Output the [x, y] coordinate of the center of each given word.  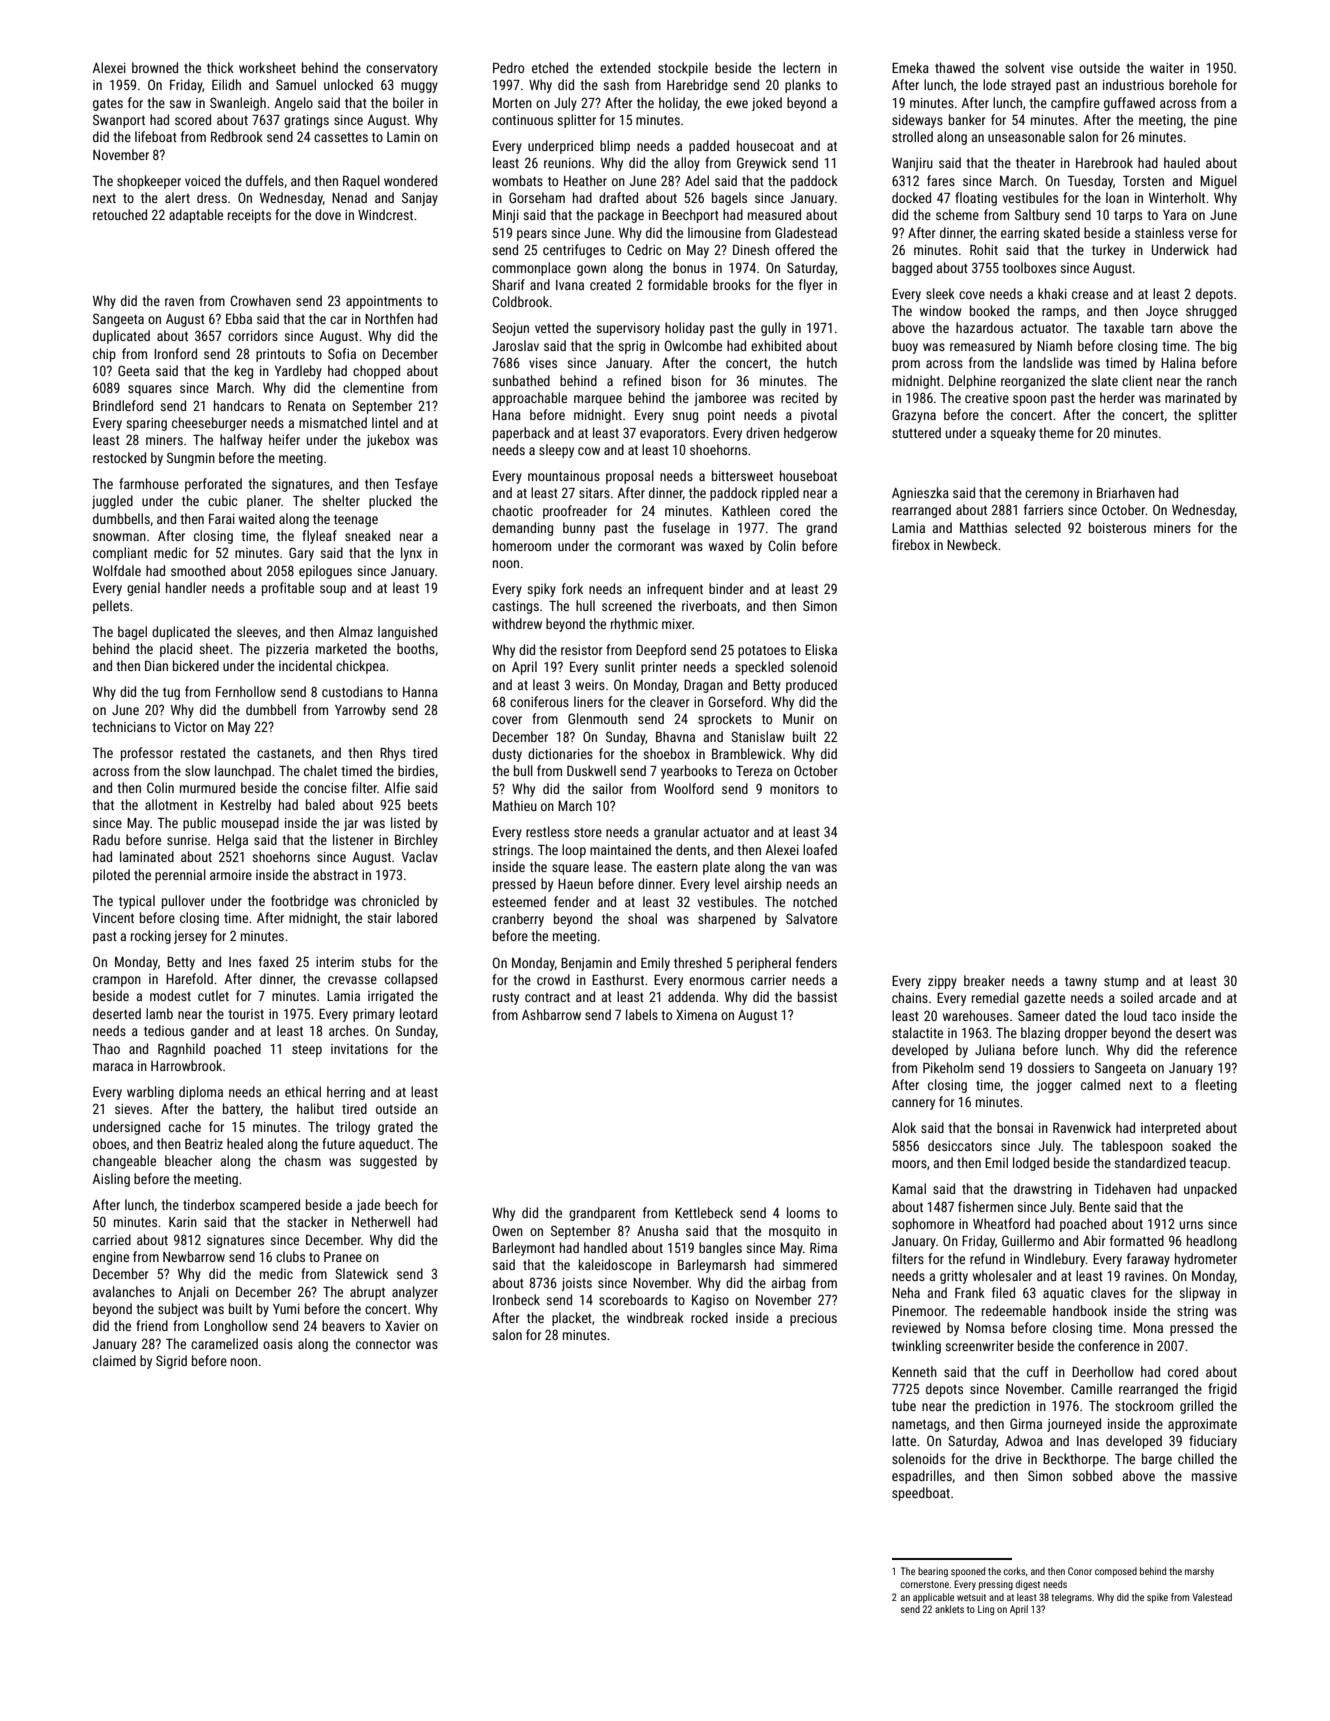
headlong [1212, 1242]
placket [572, 1319]
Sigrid [171, 1362]
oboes [109, 1143]
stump [1121, 983]
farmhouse [149, 483]
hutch [822, 362]
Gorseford [736, 701]
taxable [1124, 327]
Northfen [389, 318]
